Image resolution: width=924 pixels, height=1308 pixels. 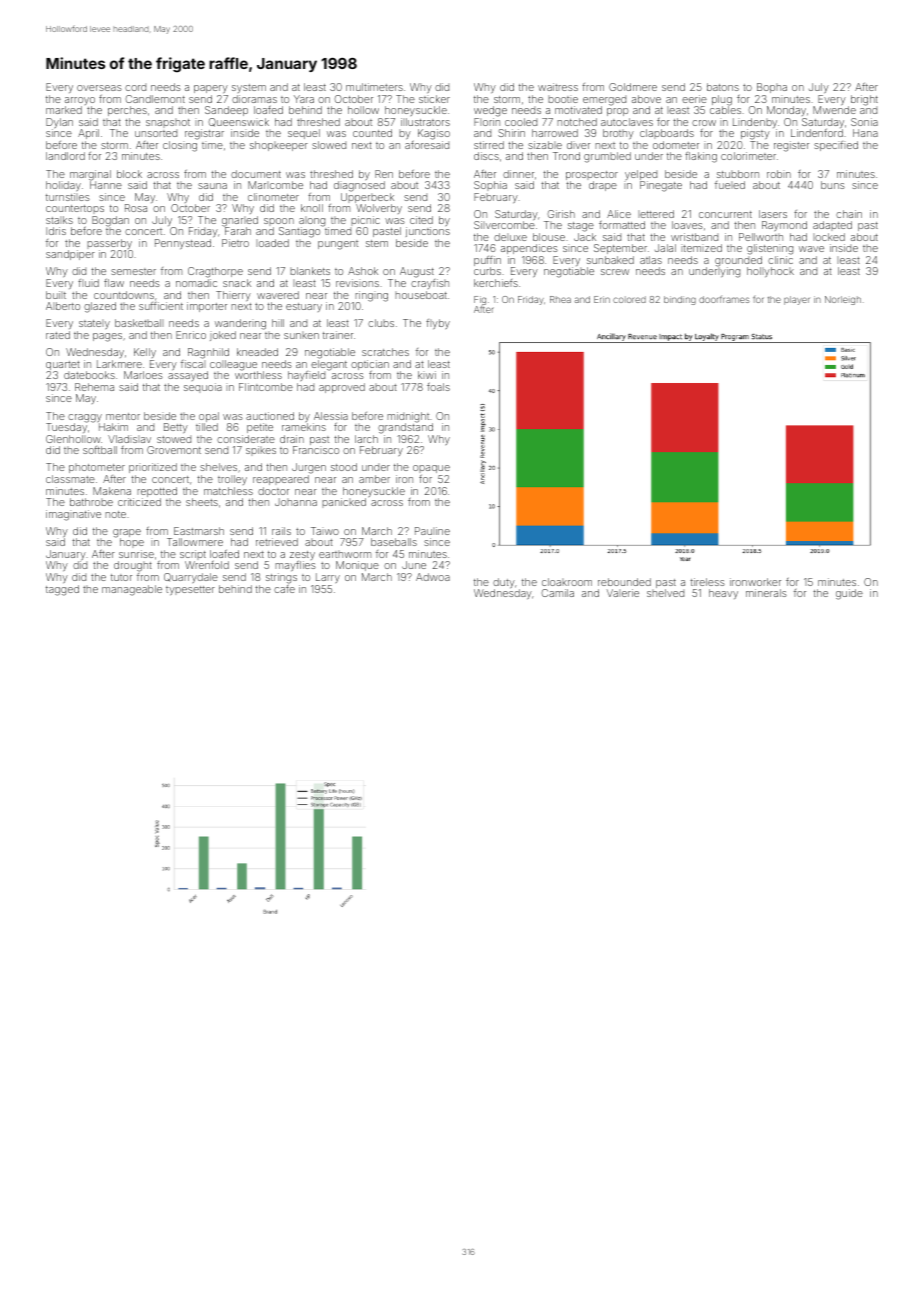 I want to click on Tallowmere, so click(x=195, y=542).
